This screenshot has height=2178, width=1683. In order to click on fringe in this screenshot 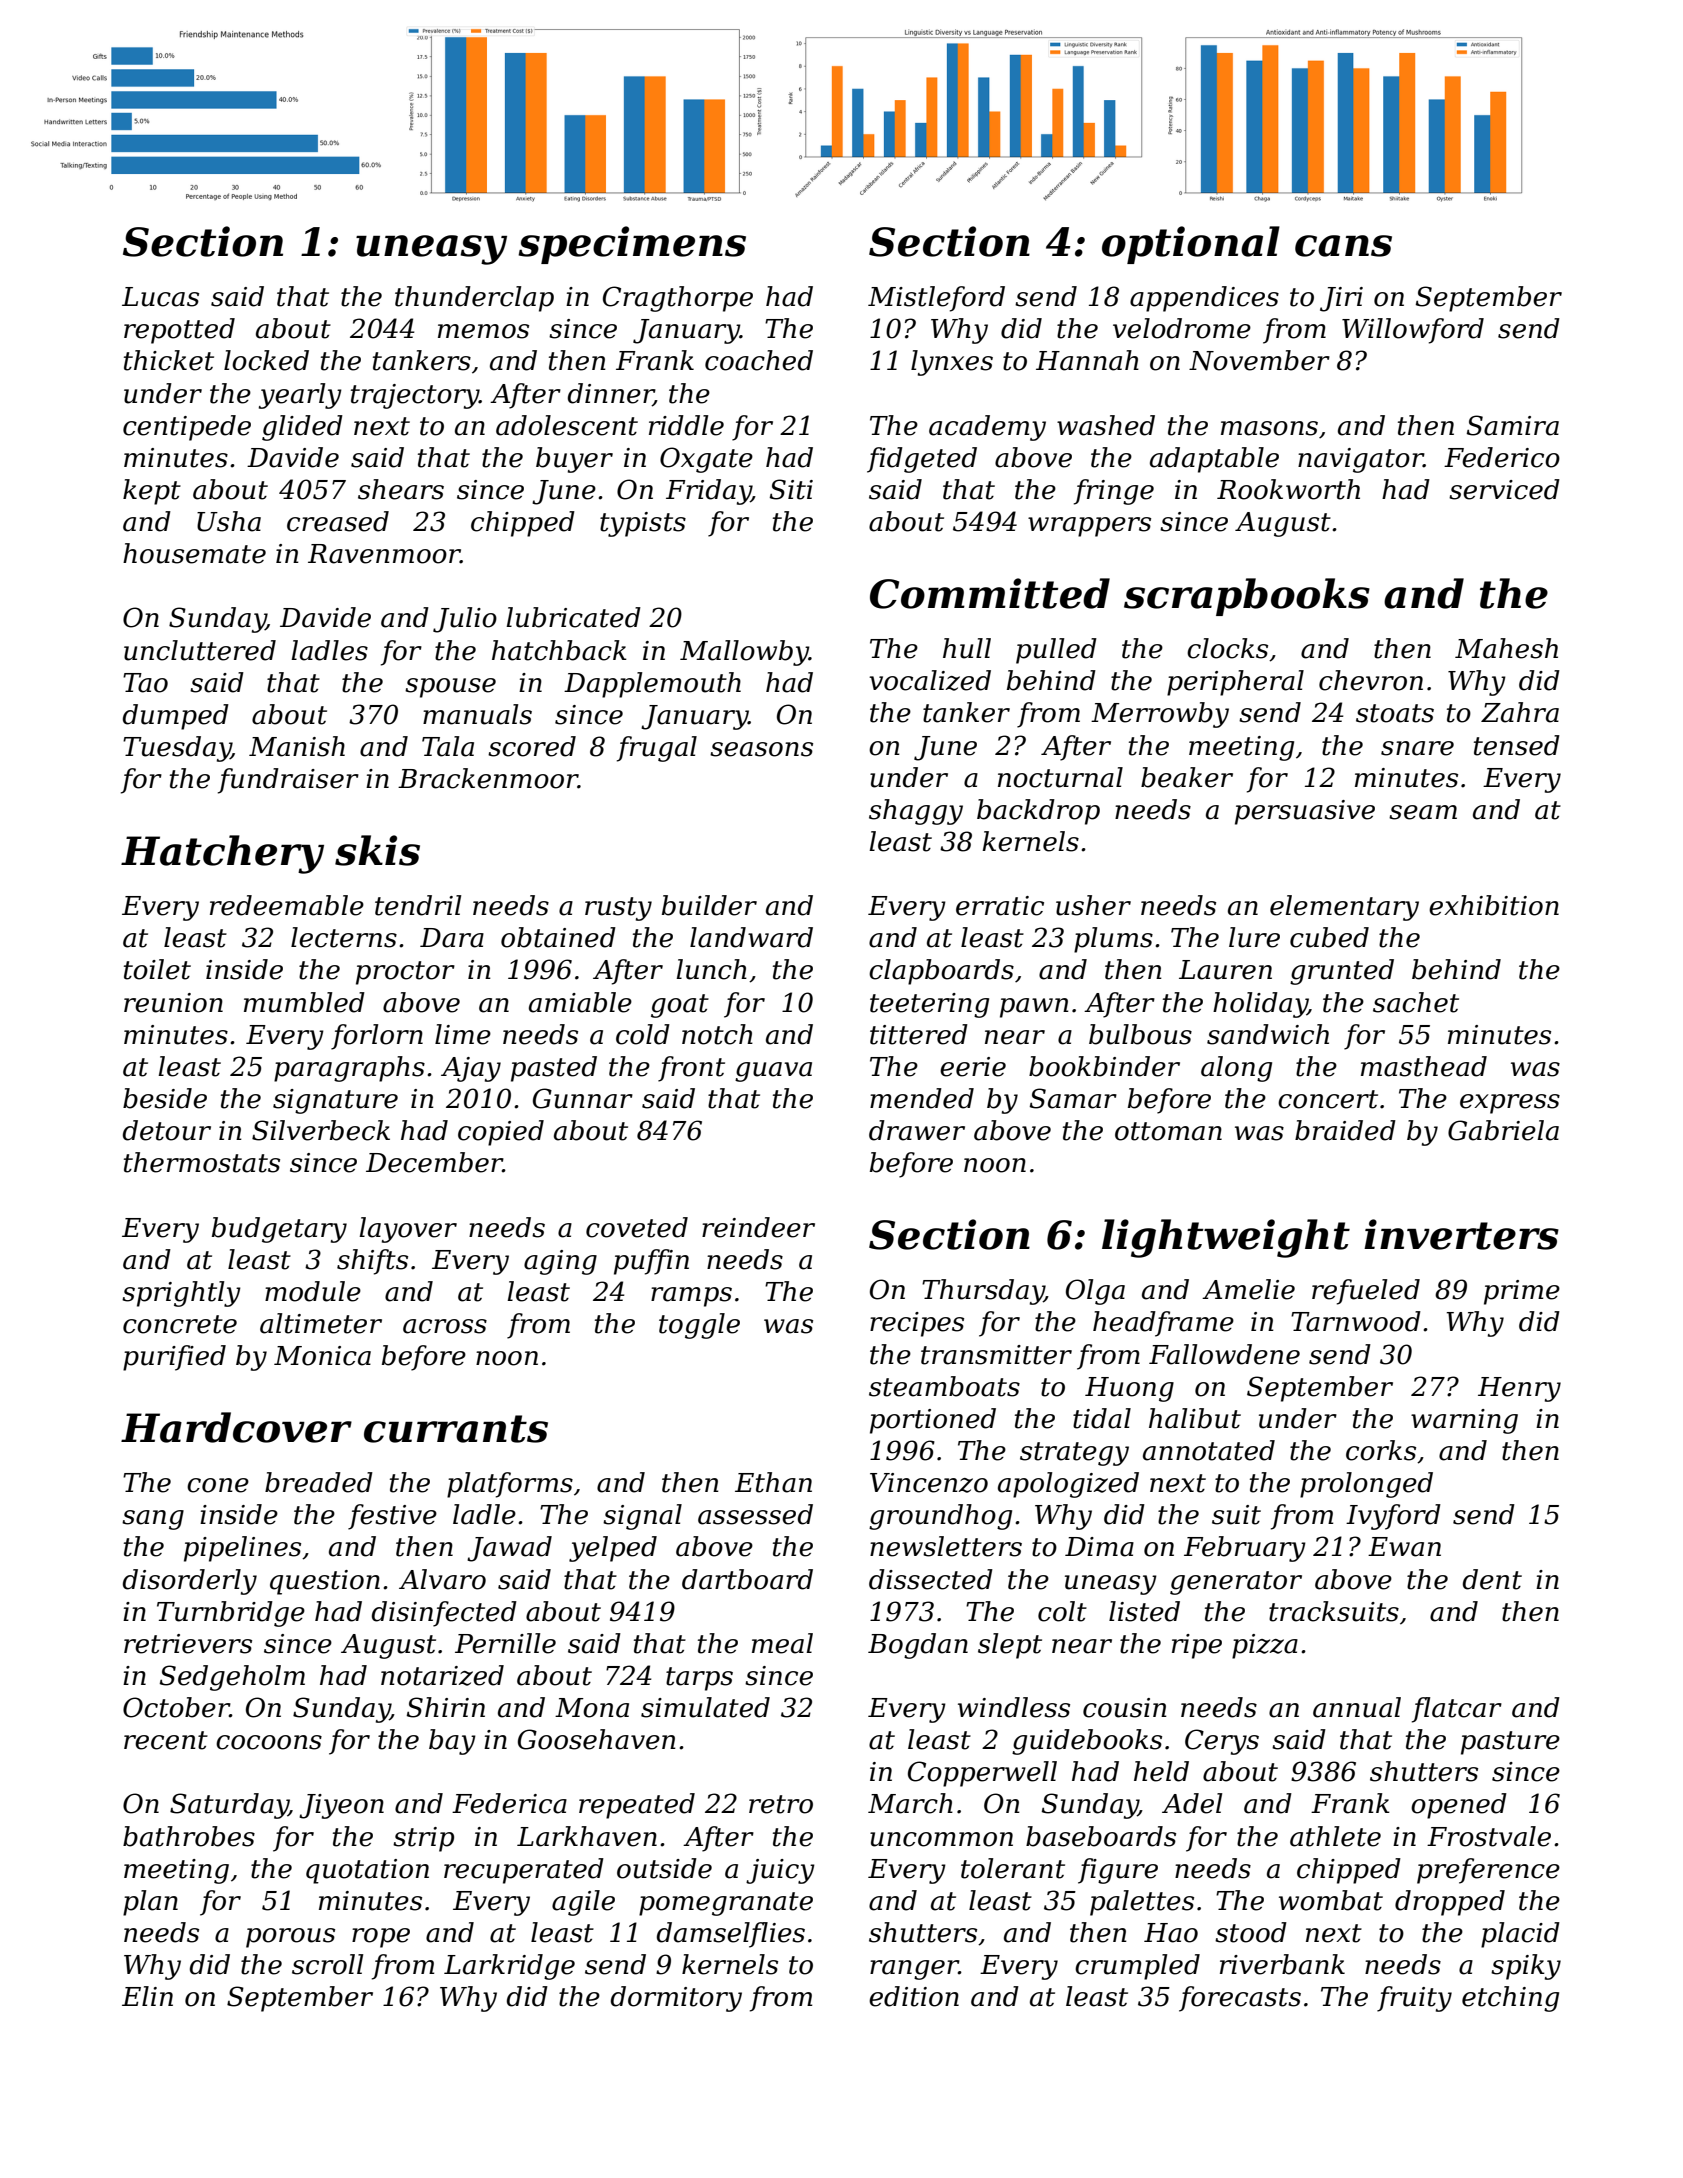, I will do `click(1114, 492)`.
